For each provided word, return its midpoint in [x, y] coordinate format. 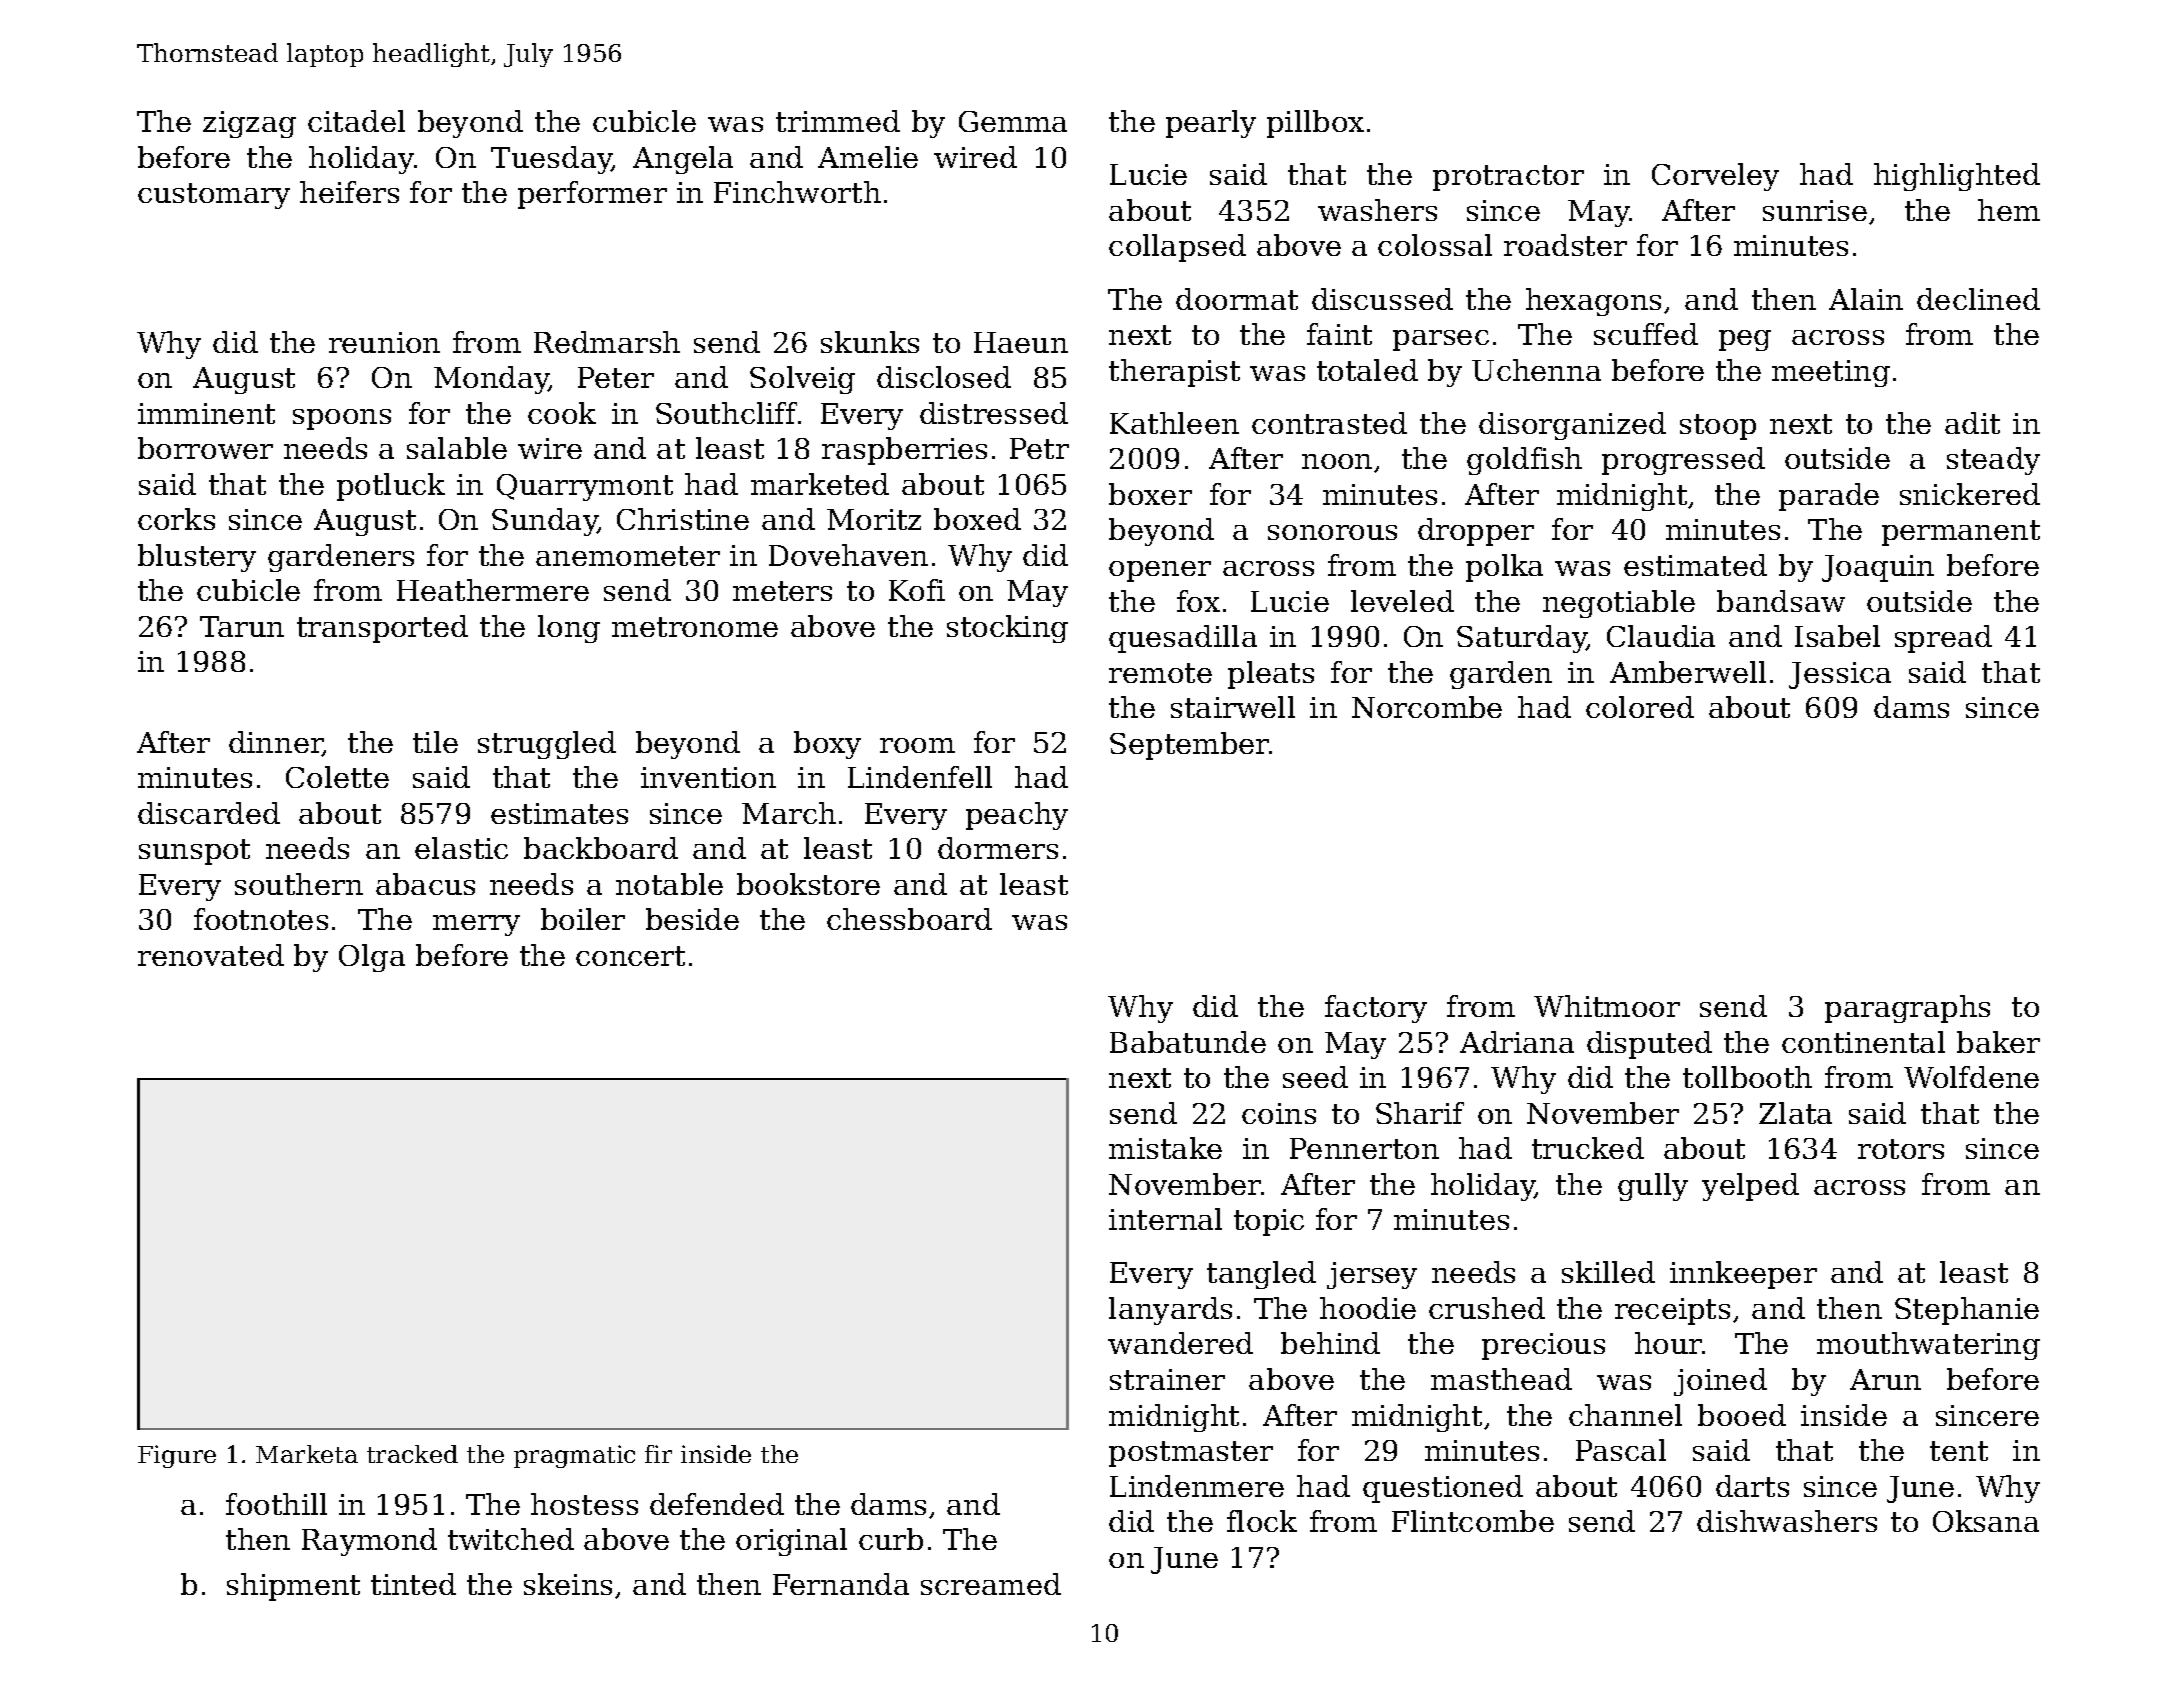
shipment [293, 1587]
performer [592, 195]
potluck [391, 487]
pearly [1211, 124]
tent [1959, 1451]
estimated [1695, 565]
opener [1160, 571]
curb [891, 1539]
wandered [1180, 1343]
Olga [372, 958]
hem [2009, 210]
